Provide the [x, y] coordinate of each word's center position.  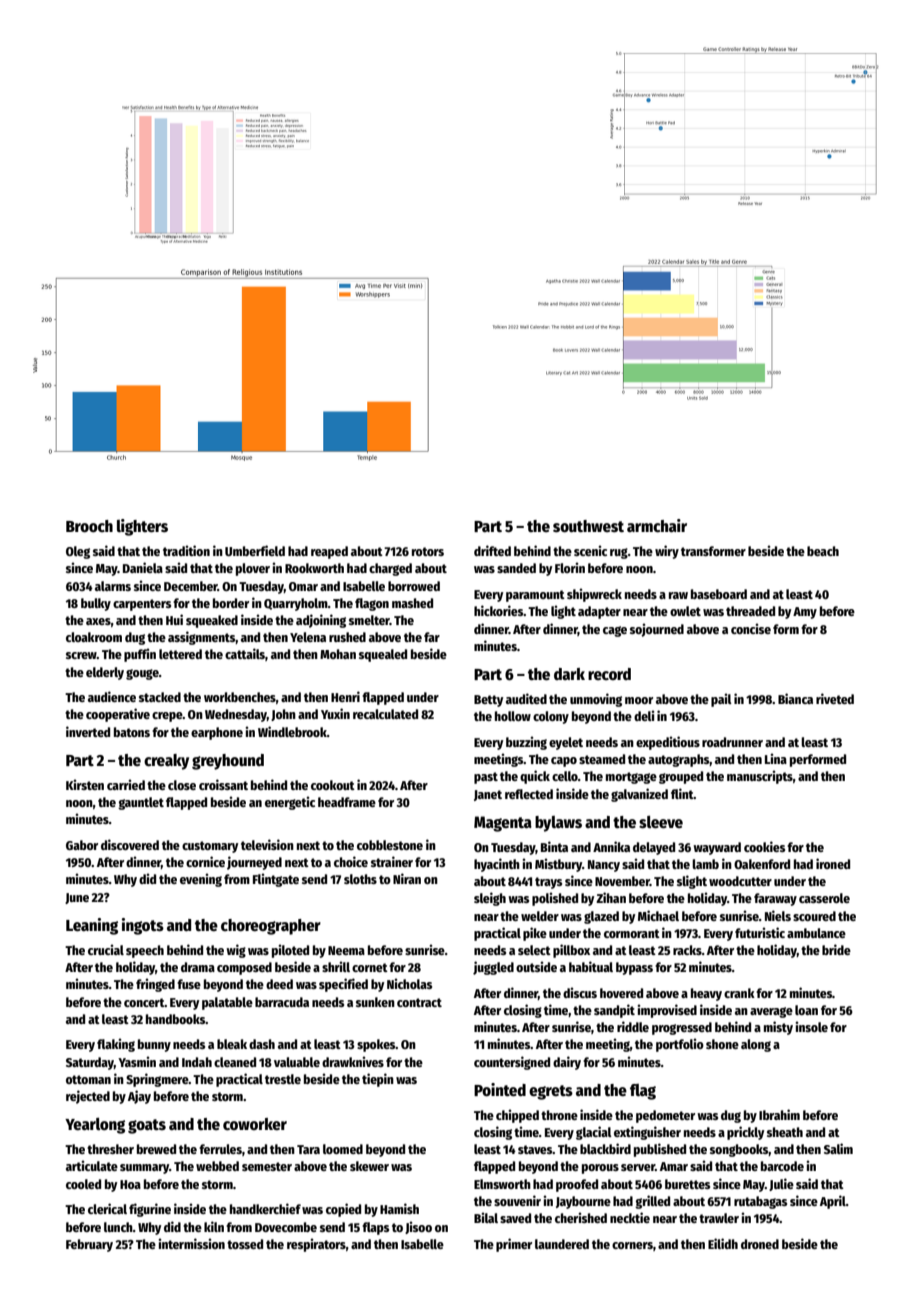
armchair [657, 525]
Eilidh [723, 1243]
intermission [191, 1243]
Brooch [89, 526]
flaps [375, 1228]
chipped [517, 1116]
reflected [529, 794]
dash [262, 1044]
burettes [687, 1184]
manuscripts [760, 777]
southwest [588, 526]
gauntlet [141, 803]
